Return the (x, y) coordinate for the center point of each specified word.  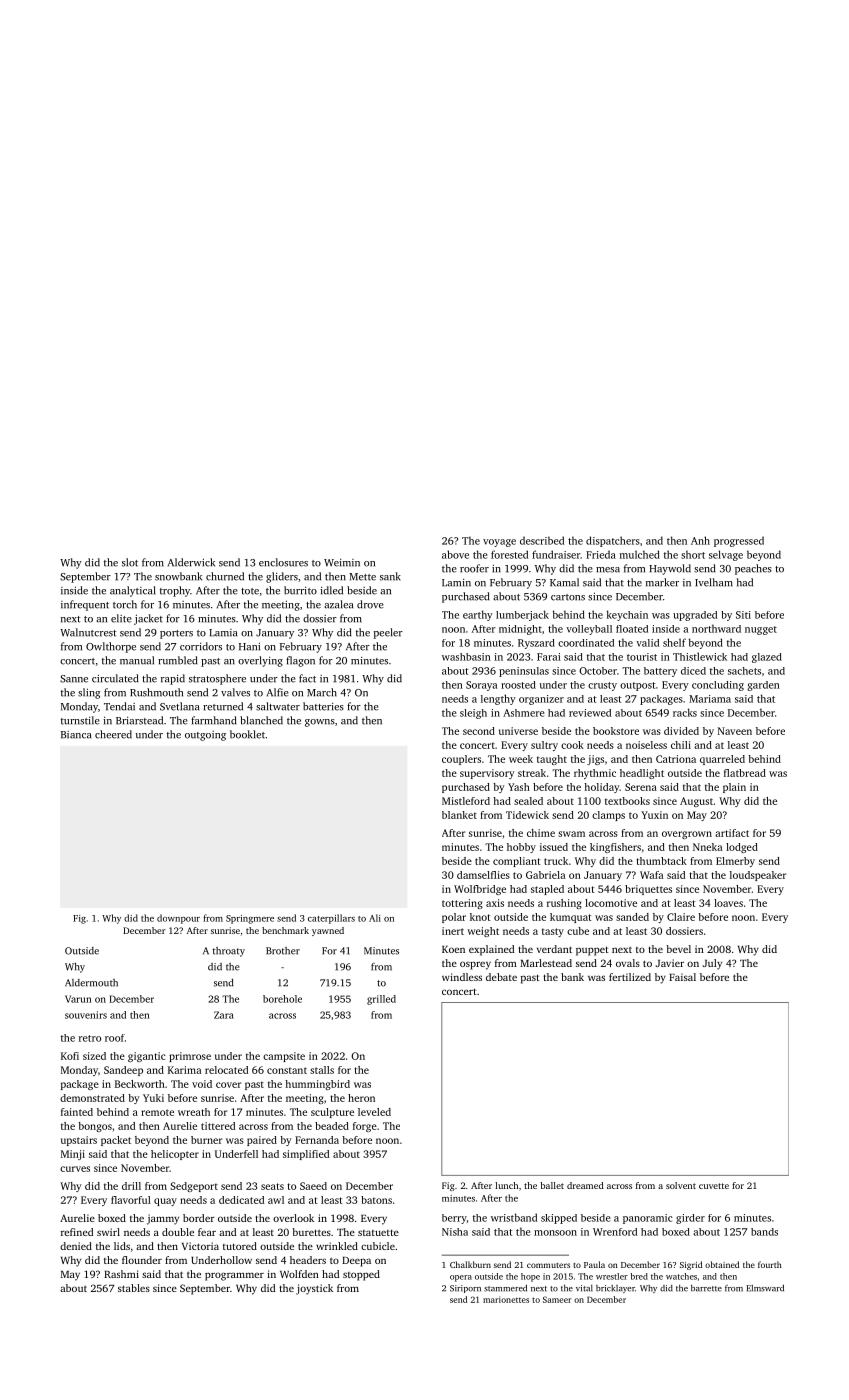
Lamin (456, 583)
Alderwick (191, 562)
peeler (388, 633)
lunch (506, 1185)
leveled (374, 1112)
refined (77, 1232)
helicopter (175, 1155)
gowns (320, 723)
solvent (681, 1185)
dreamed (585, 1185)
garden (763, 686)
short (693, 554)
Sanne (74, 679)
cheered (113, 734)
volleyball (589, 630)
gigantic (147, 1057)
